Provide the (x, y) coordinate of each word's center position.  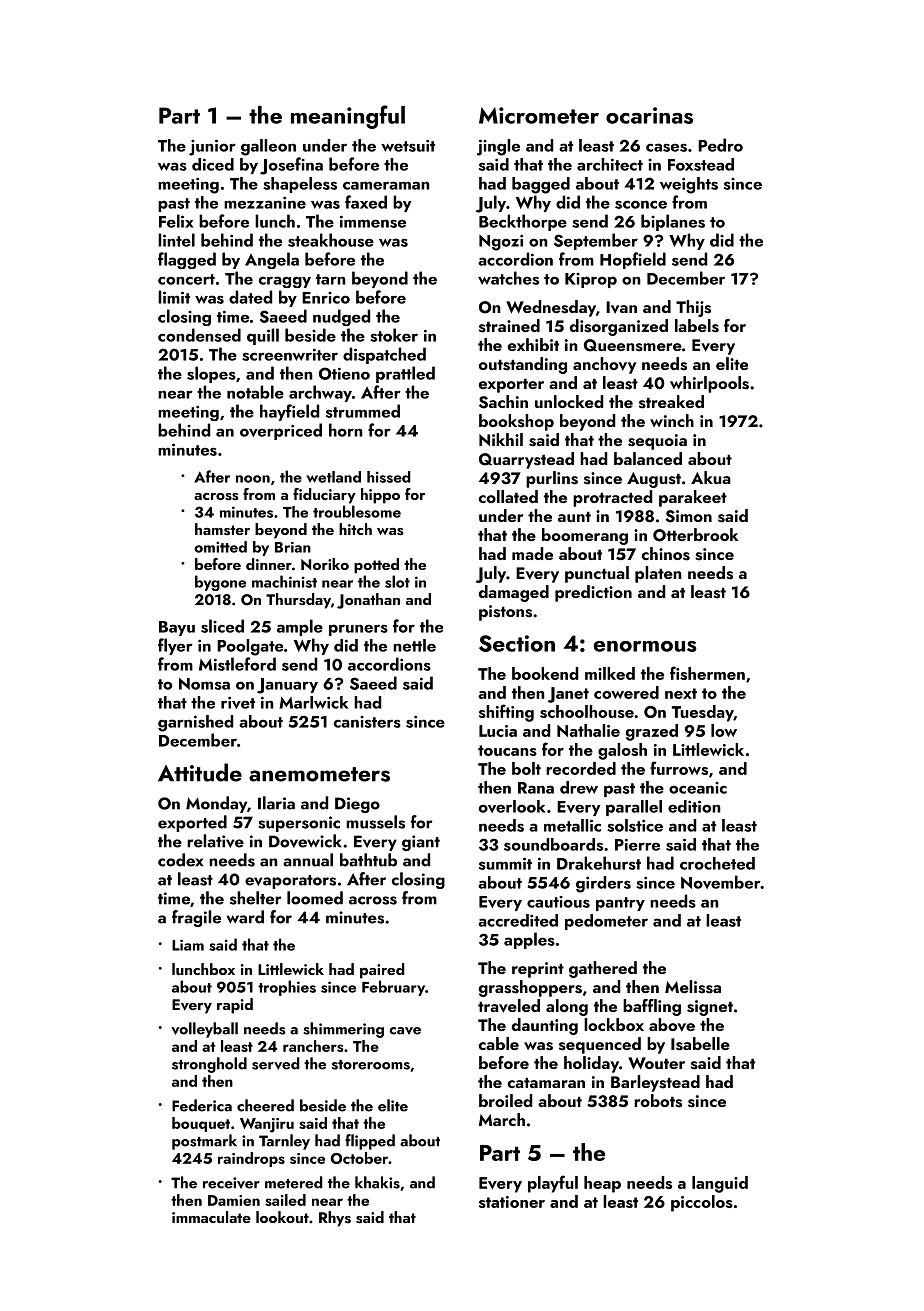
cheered (265, 1105)
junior (212, 147)
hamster (222, 529)
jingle (498, 147)
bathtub (368, 860)
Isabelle (700, 1044)
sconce (641, 204)
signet (710, 1008)
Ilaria (276, 803)
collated (508, 496)
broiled (505, 1100)
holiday (591, 1064)
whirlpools (709, 384)
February (393, 988)
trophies (287, 988)
